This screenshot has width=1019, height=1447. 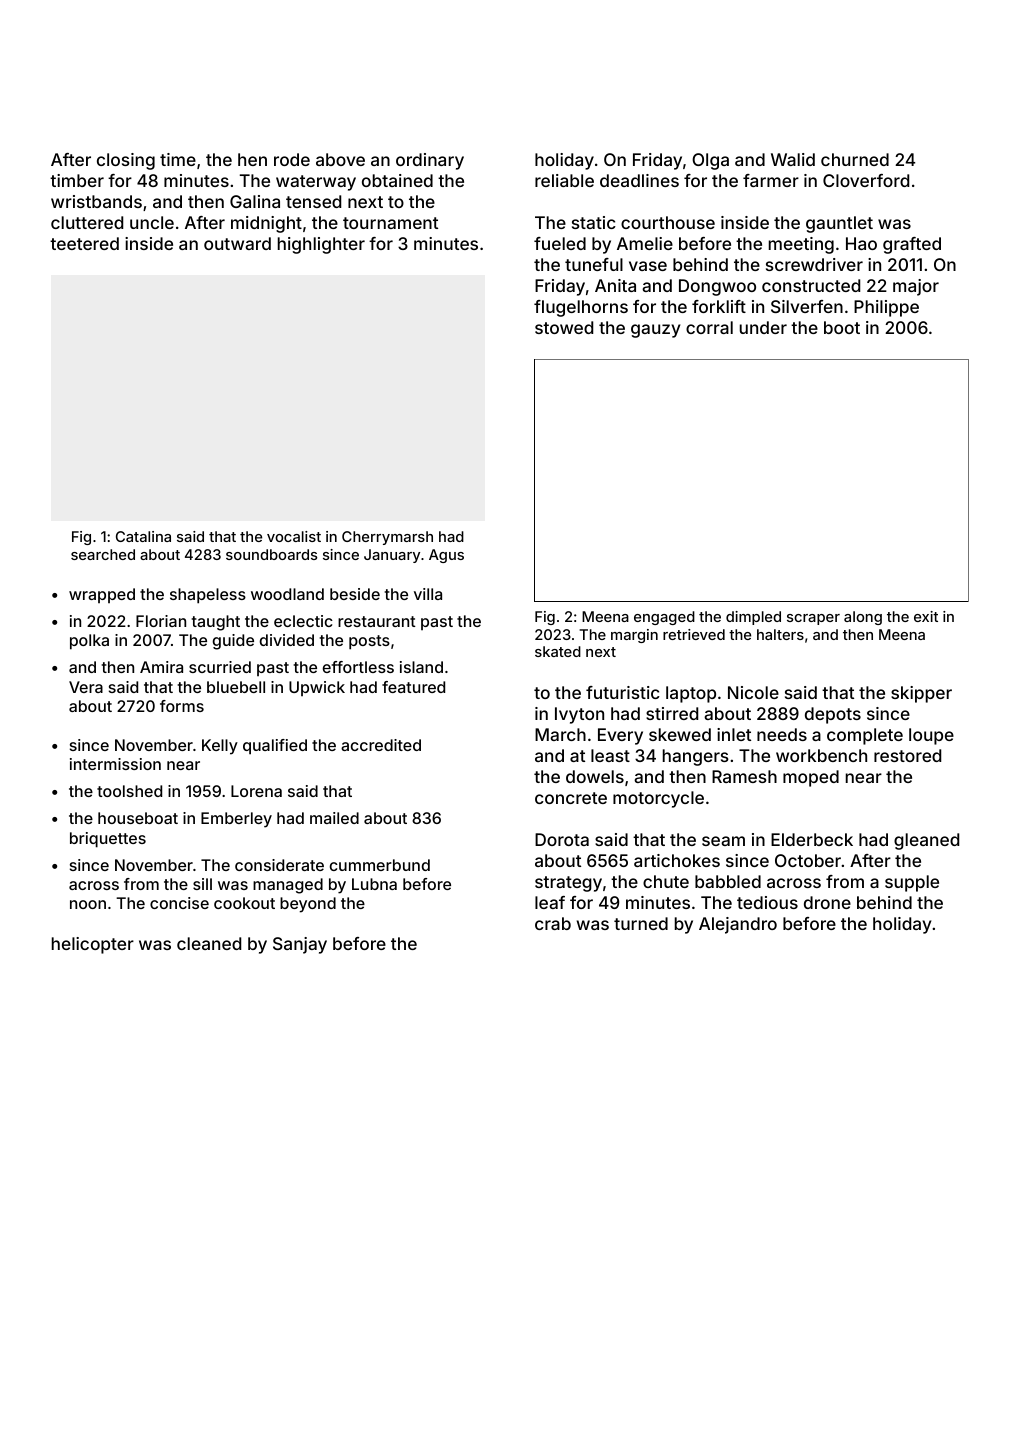 What do you see at coordinates (387, 538) in the screenshot?
I see `Cherrymarsh` at bounding box center [387, 538].
